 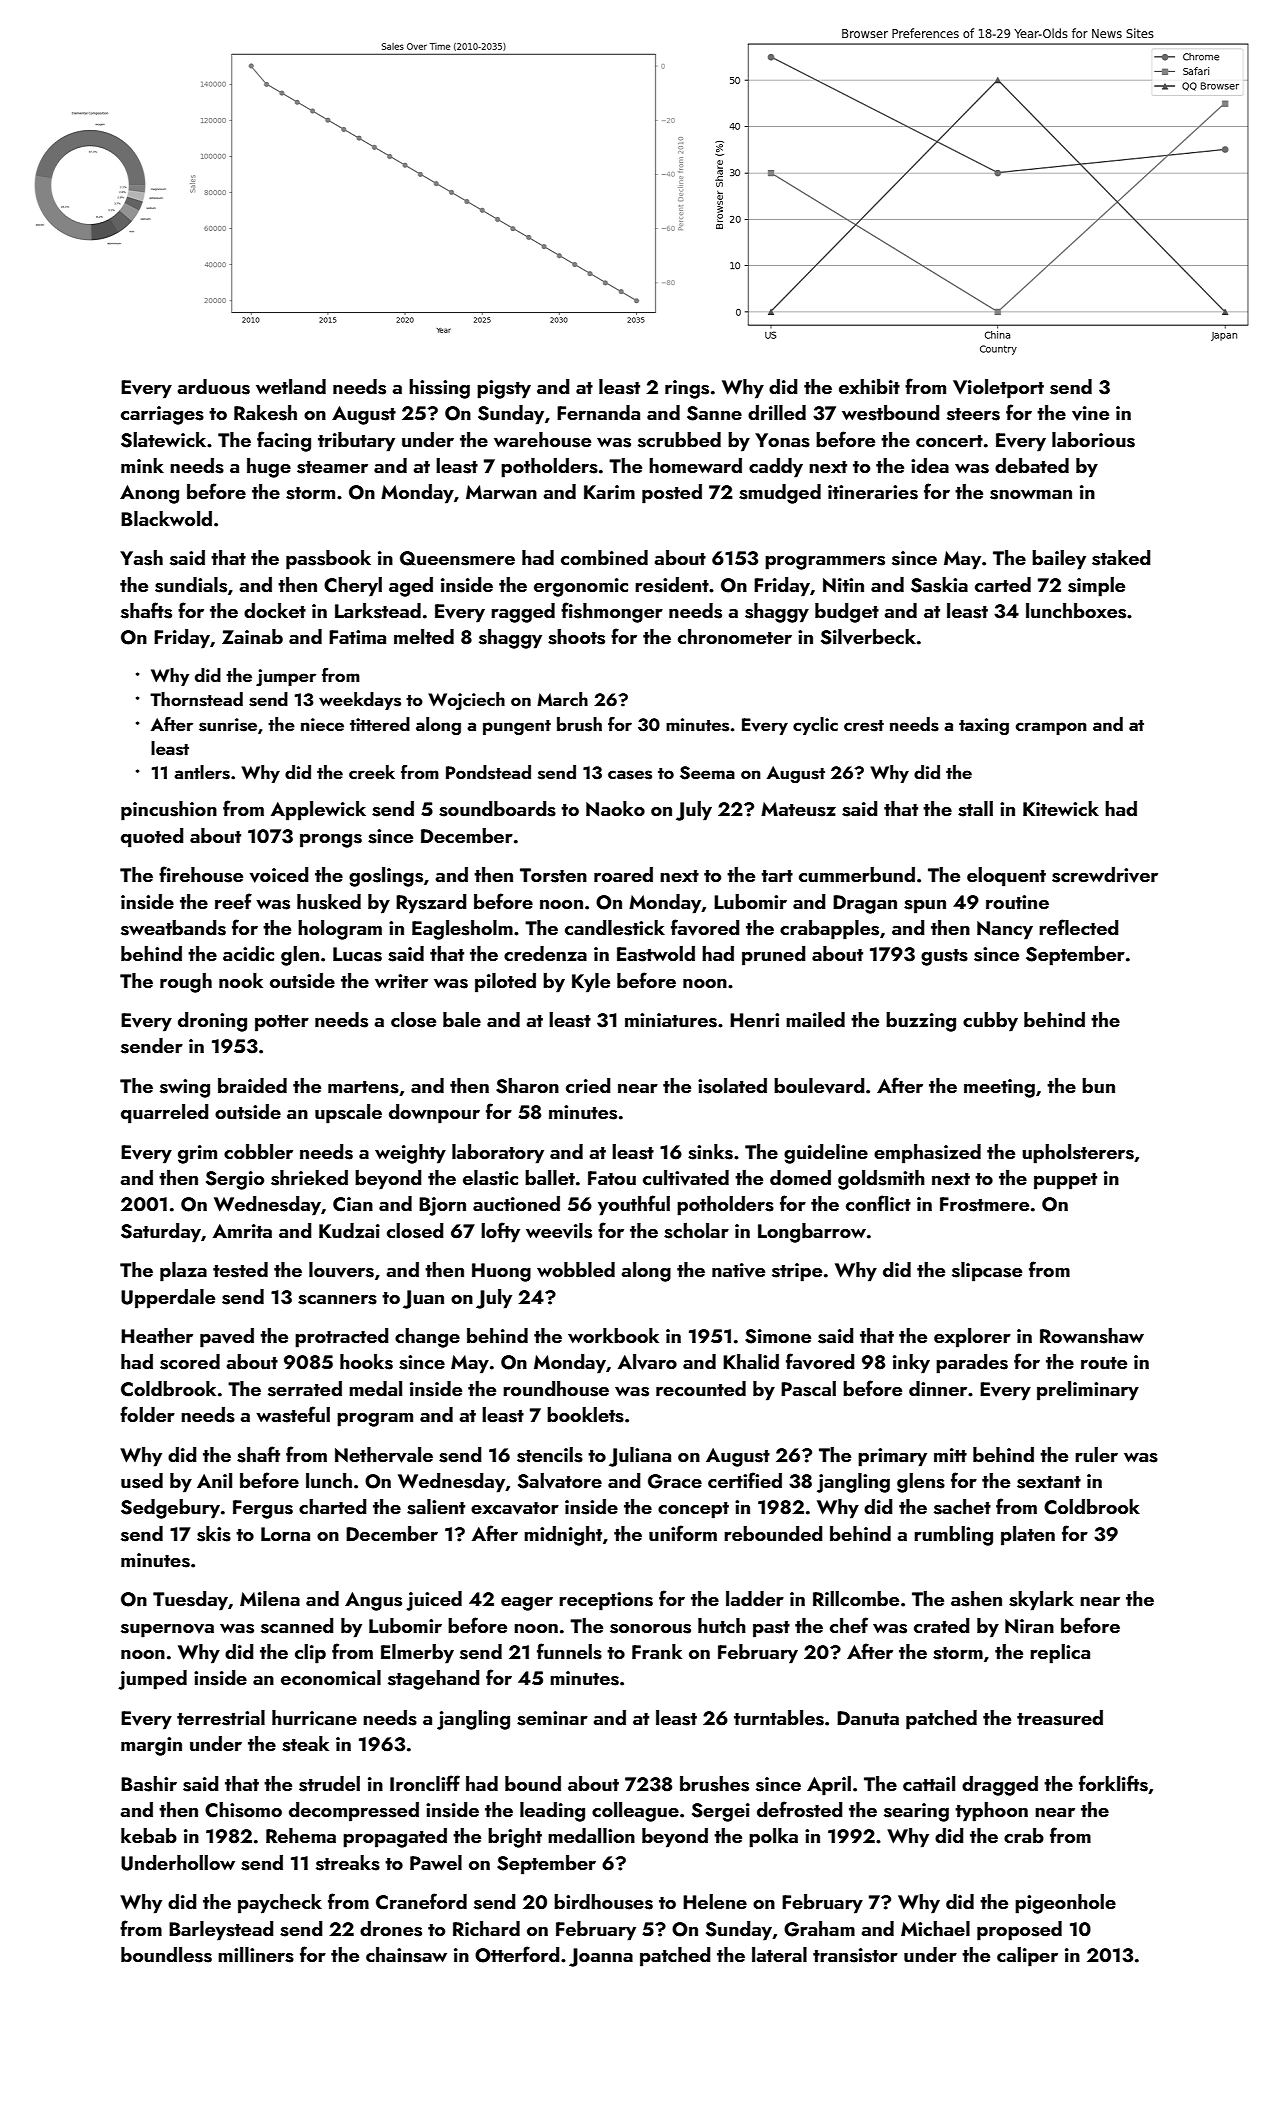 I want to click on pigsty, so click(x=504, y=389).
